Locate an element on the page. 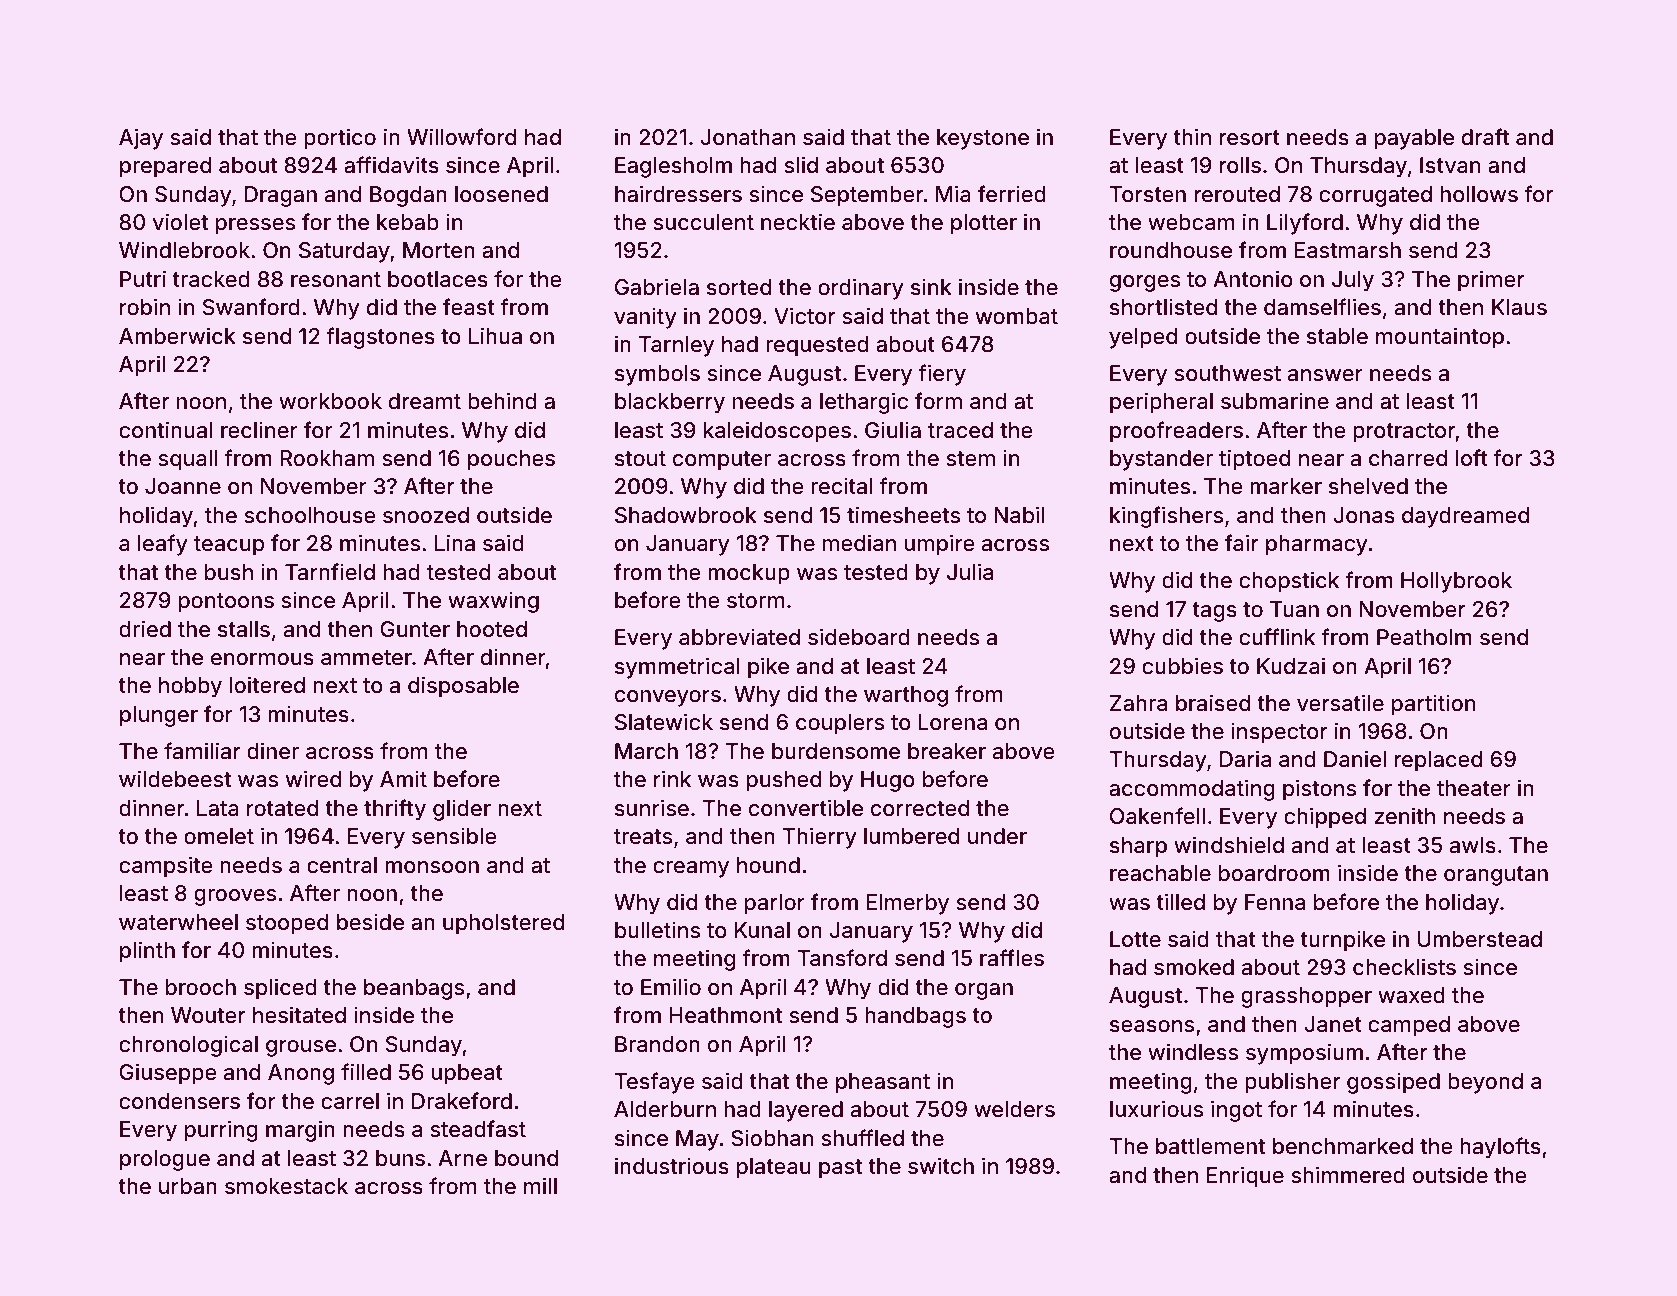  blackberry is located at coordinates (670, 403).
